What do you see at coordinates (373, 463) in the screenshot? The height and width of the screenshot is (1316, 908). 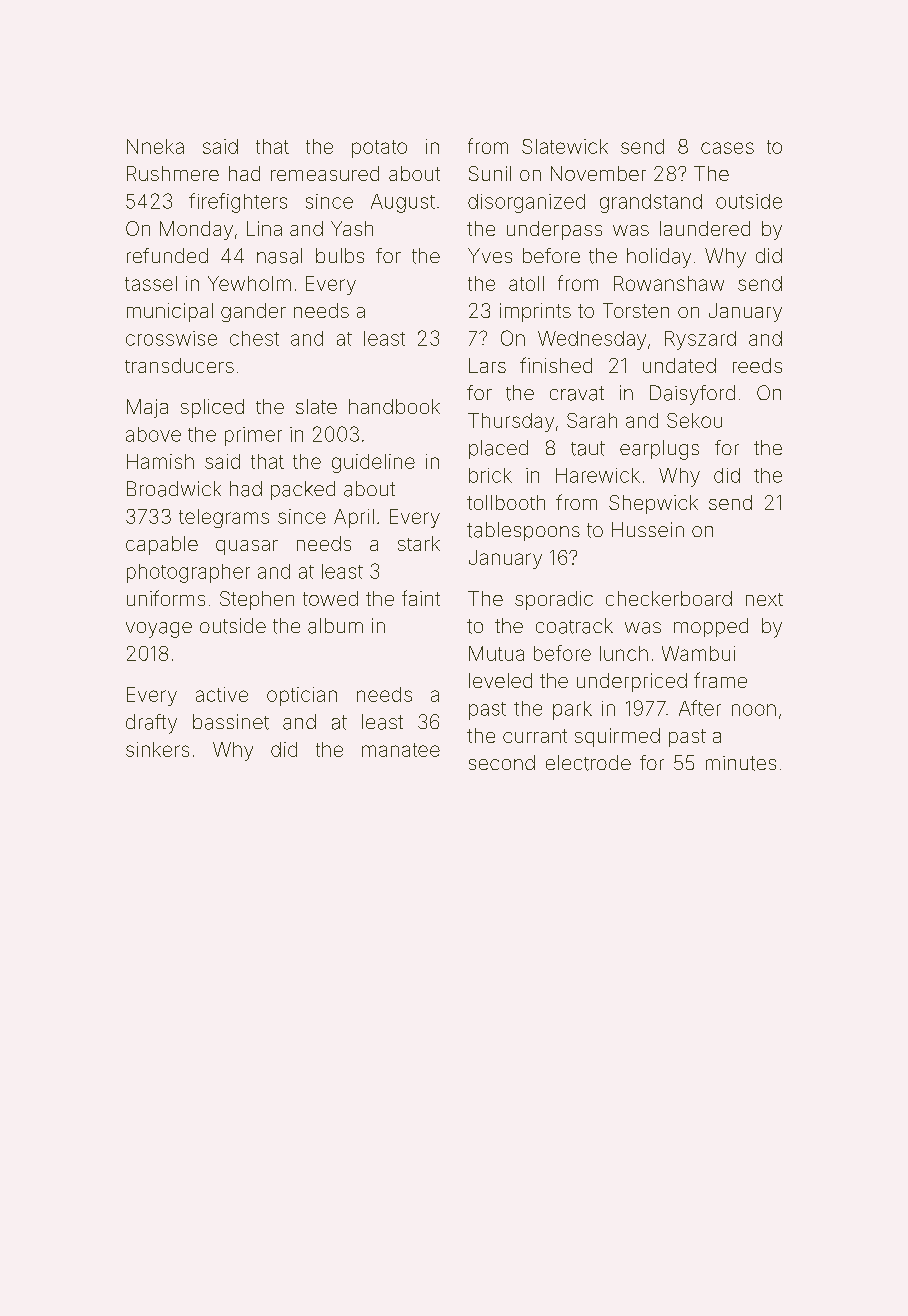 I see `guideline` at bounding box center [373, 463].
